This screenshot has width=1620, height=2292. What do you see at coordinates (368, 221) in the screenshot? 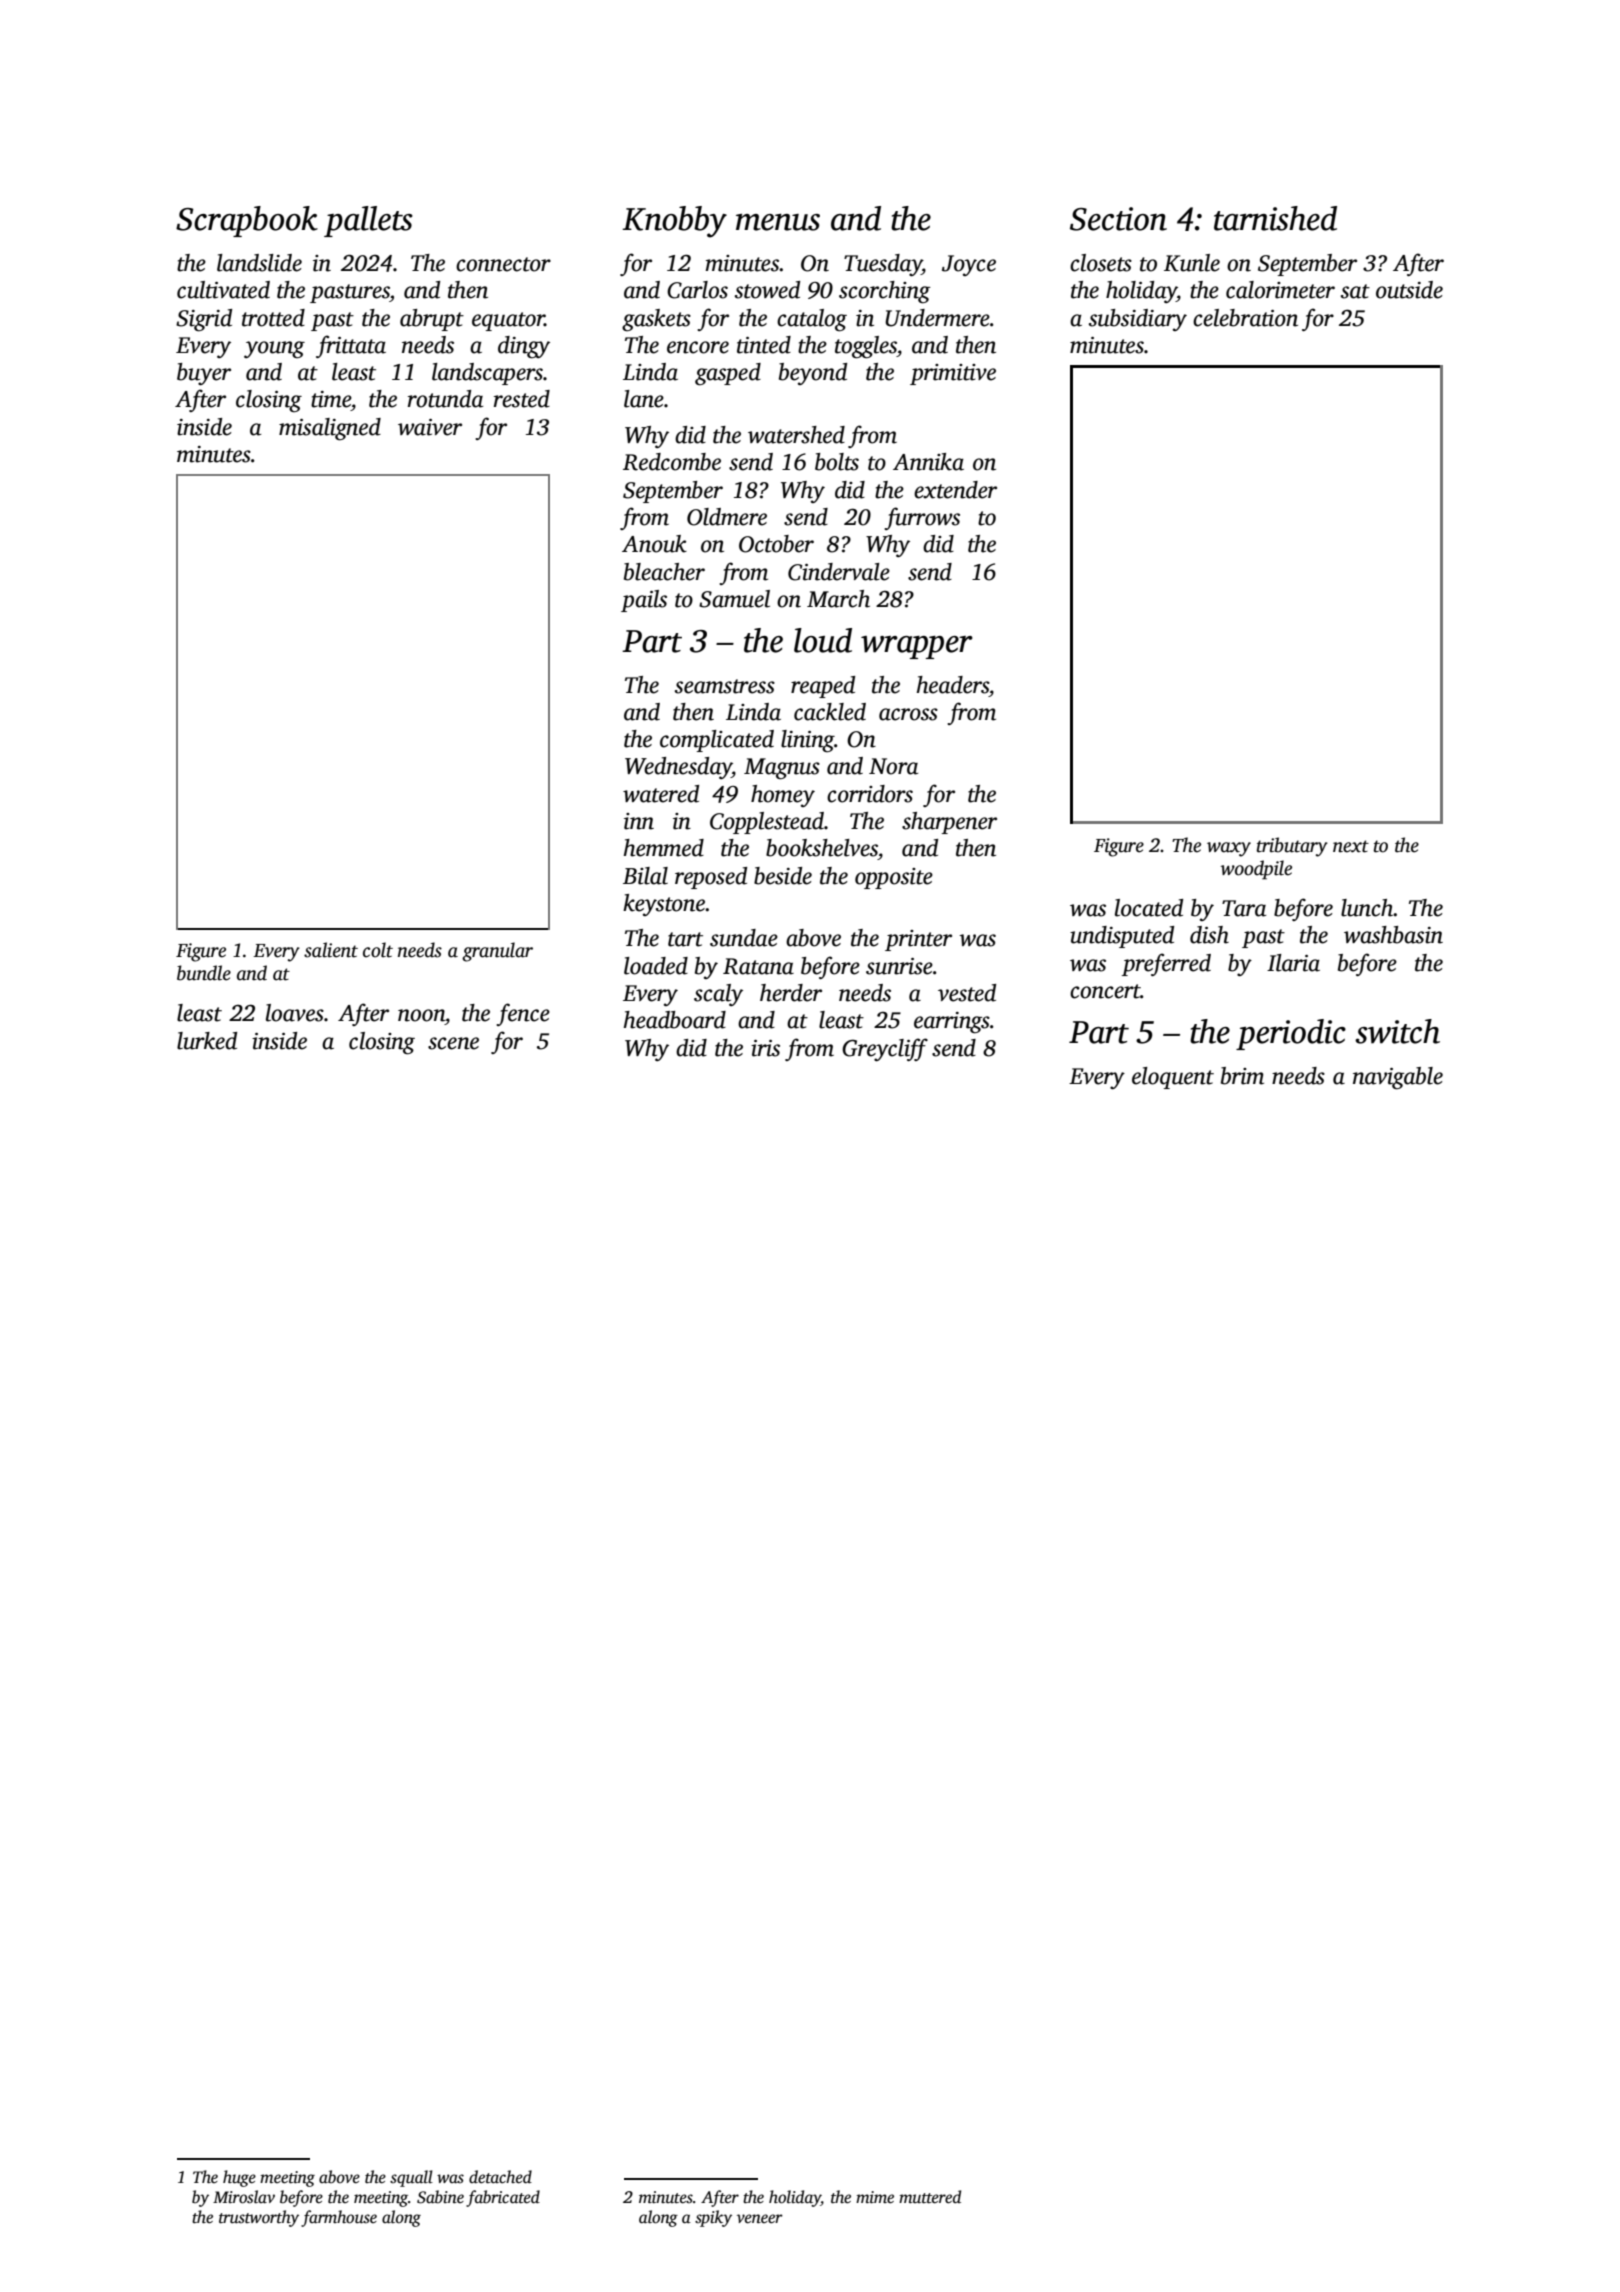
I see `pallets` at bounding box center [368, 221].
